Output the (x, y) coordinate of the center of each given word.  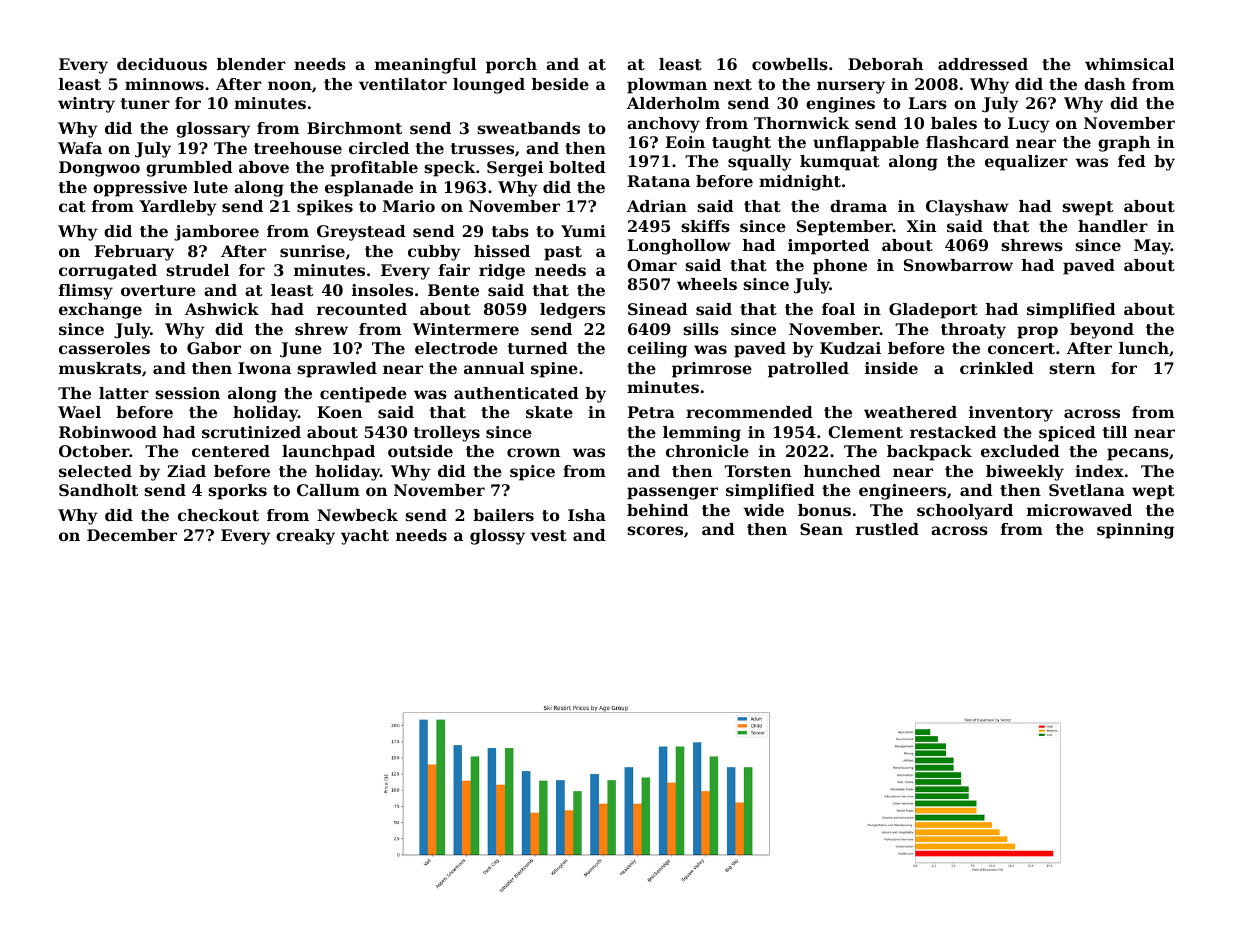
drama (858, 206)
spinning (1135, 531)
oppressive (140, 189)
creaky (305, 537)
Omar (652, 265)
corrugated (108, 272)
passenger (672, 493)
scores (655, 530)
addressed (983, 64)
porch (511, 66)
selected (95, 471)
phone (840, 267)
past (563, 253)
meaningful (425, 66)
